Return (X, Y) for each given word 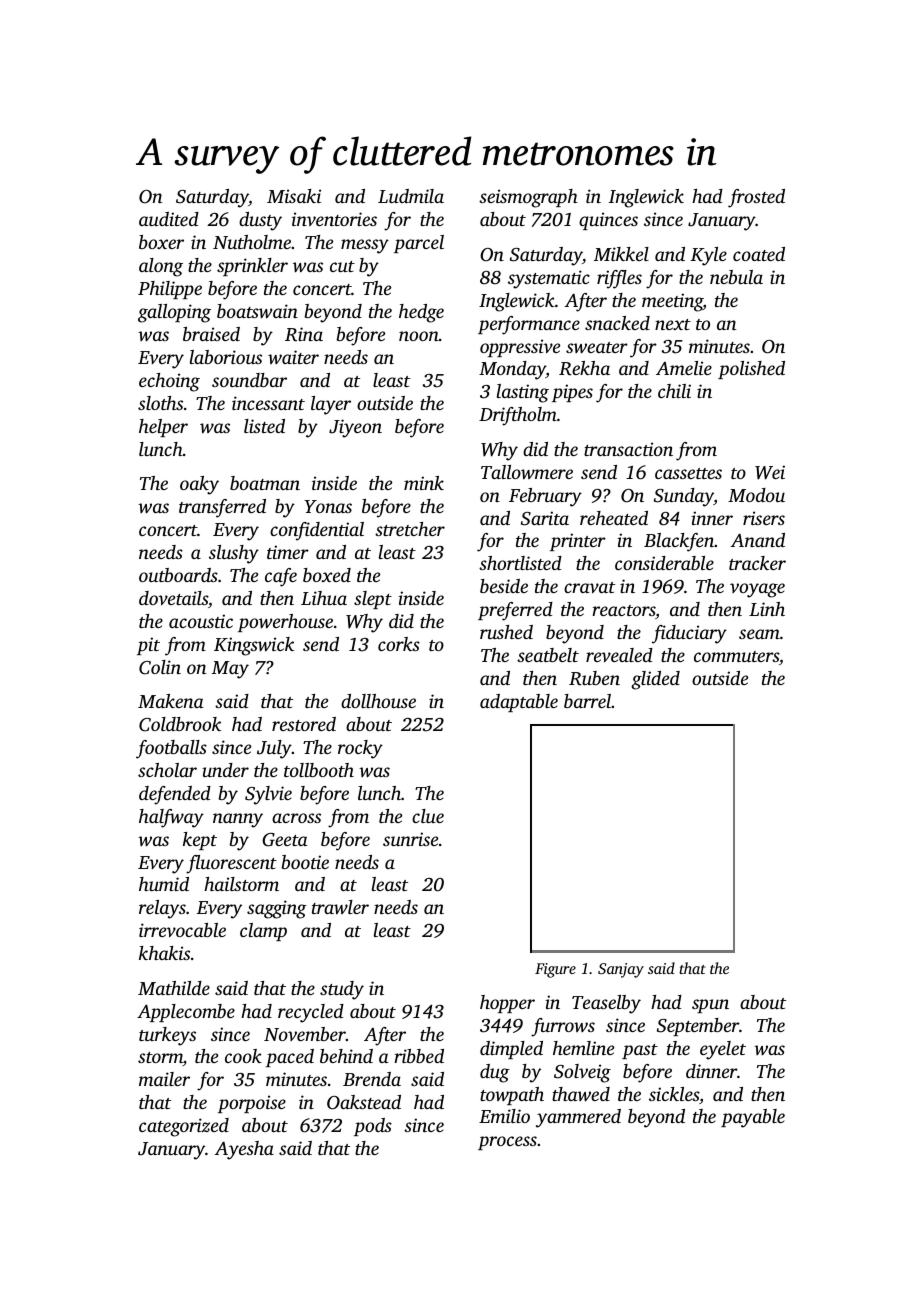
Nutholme (252, 242)
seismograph (528, 198)
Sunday (684, 497)
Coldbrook (180, 724)
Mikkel (621, 254)
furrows (563, 1027)
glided (655, 680)
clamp (263, 932)
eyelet (723, 1050)
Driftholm (518, 416)
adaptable (519, 703)
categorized (184, 1127)
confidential (317, 531)
